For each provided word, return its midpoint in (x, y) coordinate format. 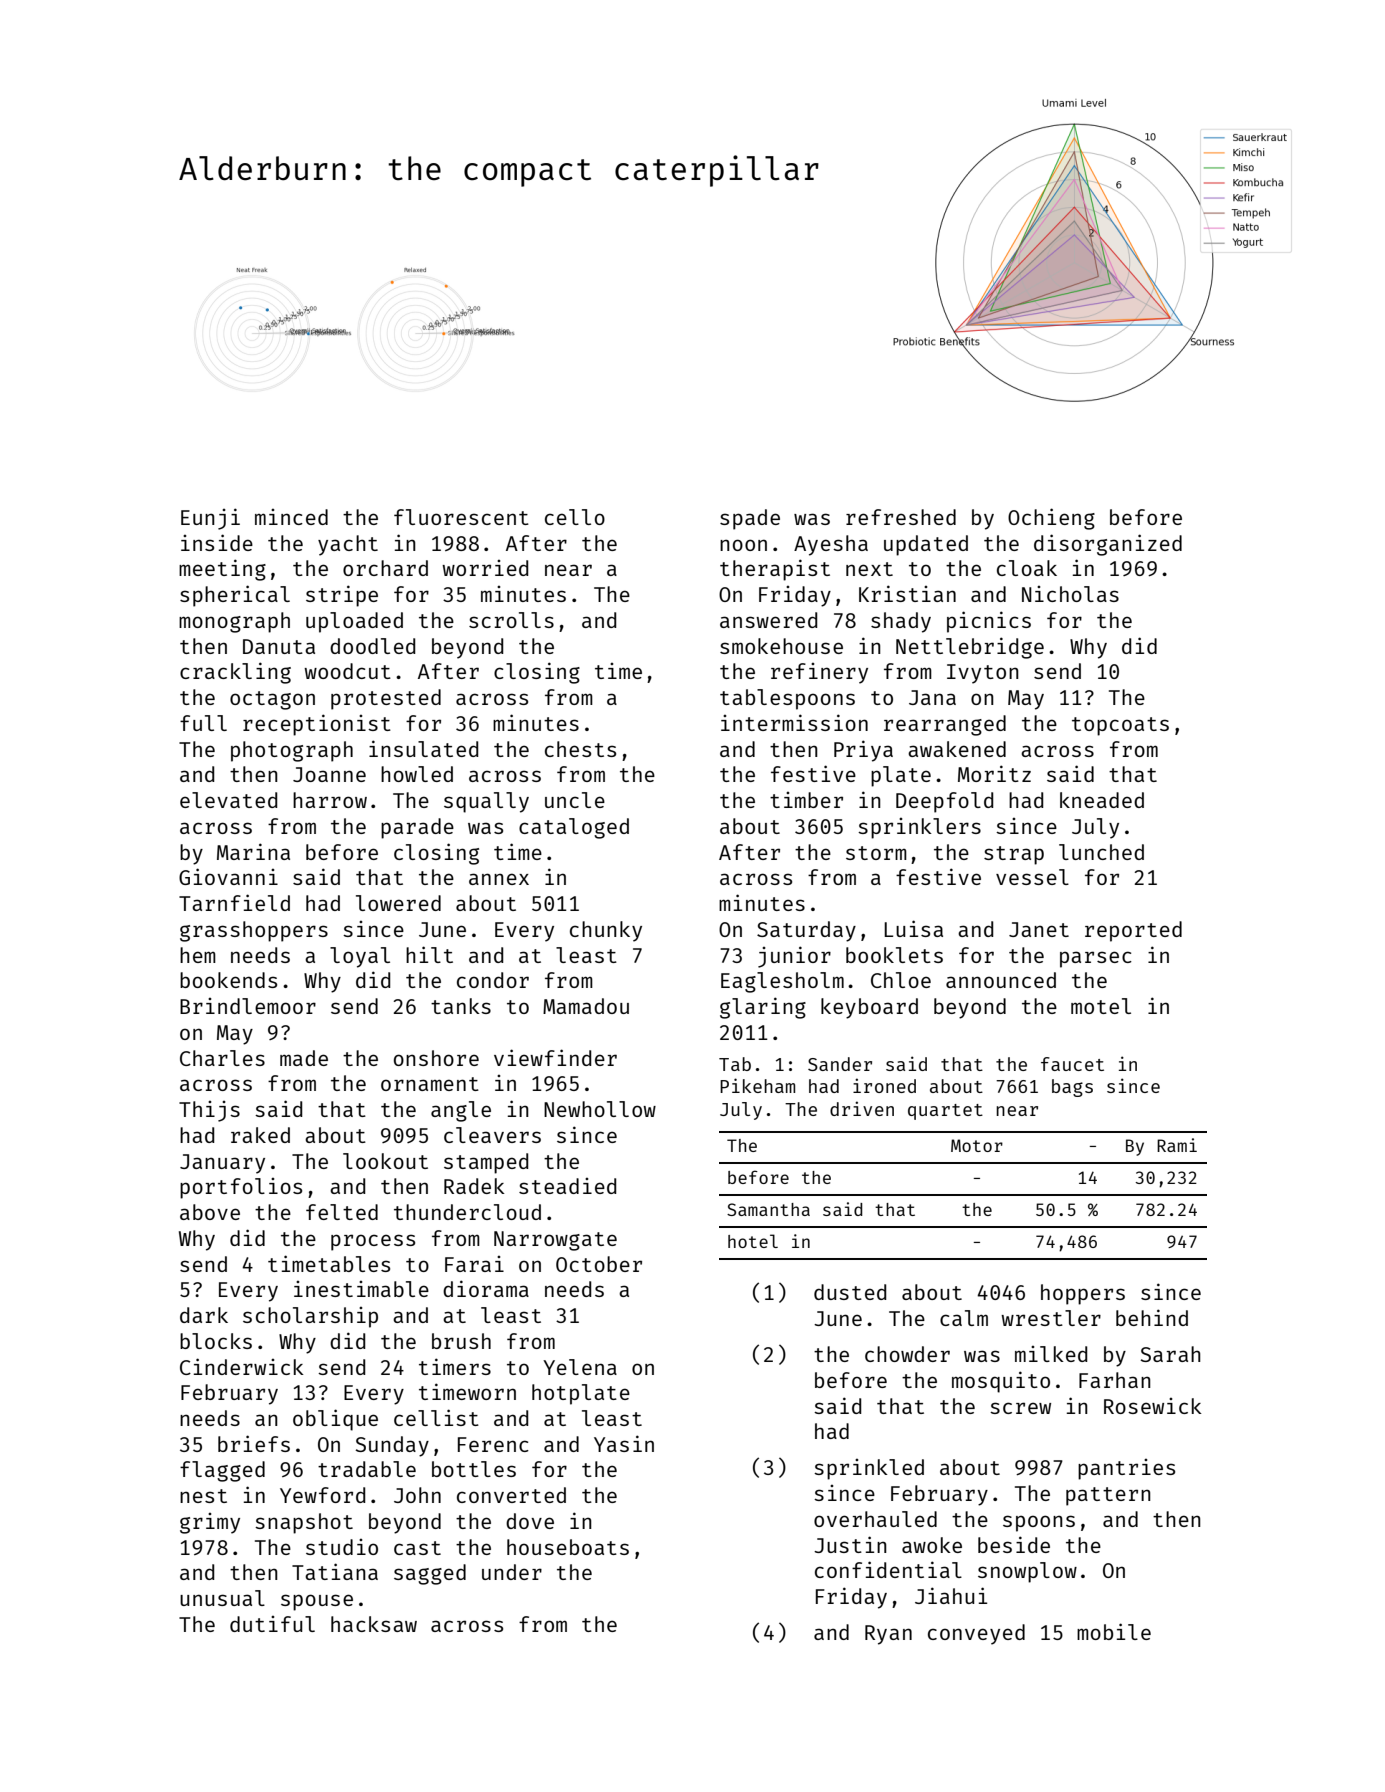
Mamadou (586, 1006)
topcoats (1120, 726)
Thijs (209, 1111)
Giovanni (228, 876)
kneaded (1102, 800)
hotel (753, 1241)
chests (580, 749)
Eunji (210, 519)
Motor (977, 1145)
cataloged (574, 828)
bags (1072, 1088)
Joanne (329, 774)
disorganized (1108, 545)
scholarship (310, 1317)
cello (575, 517)
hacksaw (374, 1624)
